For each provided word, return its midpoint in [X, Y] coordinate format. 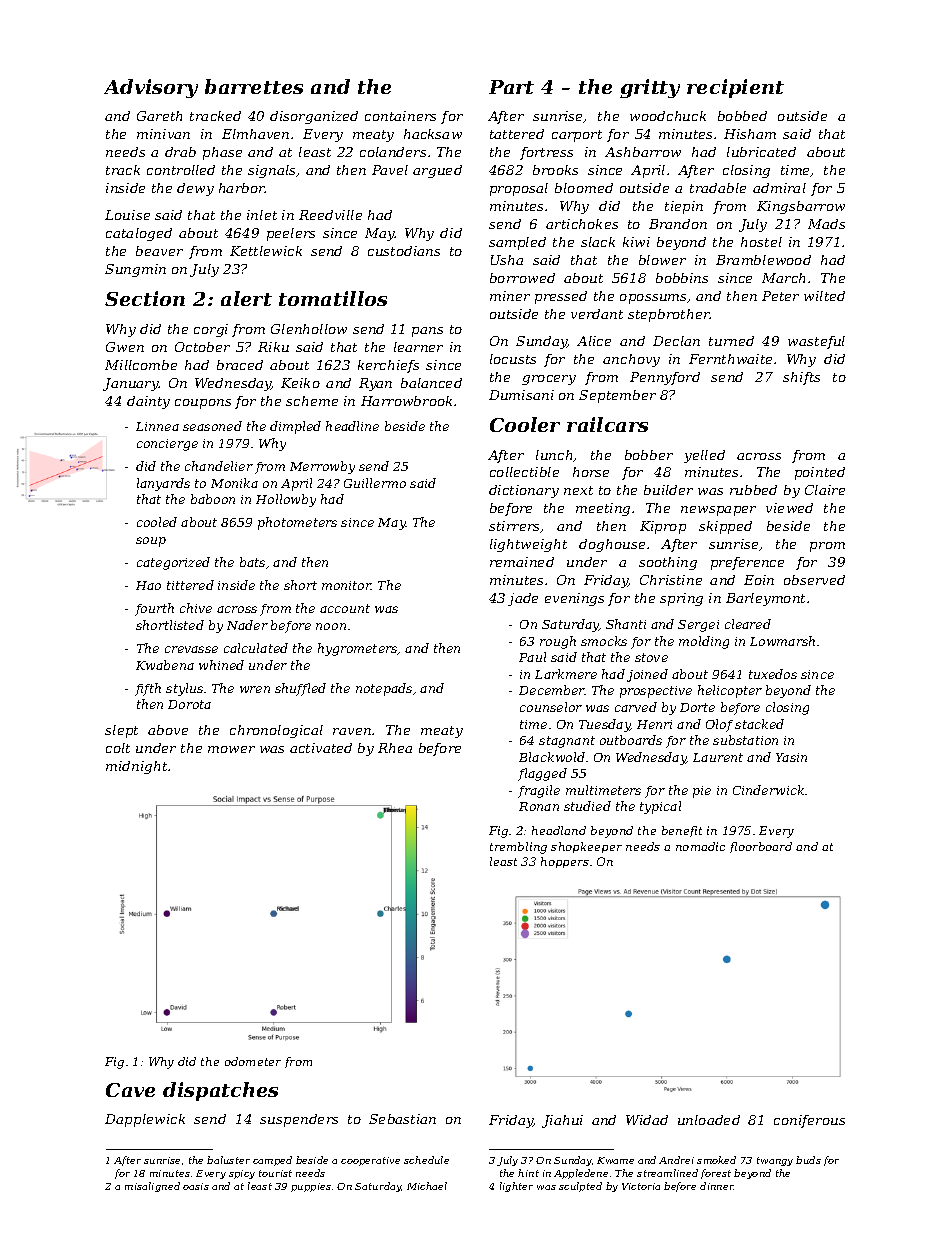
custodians [404, 251]
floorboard [761, 847]
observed [814, 580]
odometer [253, 1061]
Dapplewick [145, 1120]
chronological [276, 731]
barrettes [254, 86]
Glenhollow [309, 329]
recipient [735, 88]
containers [400, 116]
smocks [604, 641]
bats [252, 562]
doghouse [612, 545]
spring [681, 599]
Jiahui [562, 1121]
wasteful [816, 342]
